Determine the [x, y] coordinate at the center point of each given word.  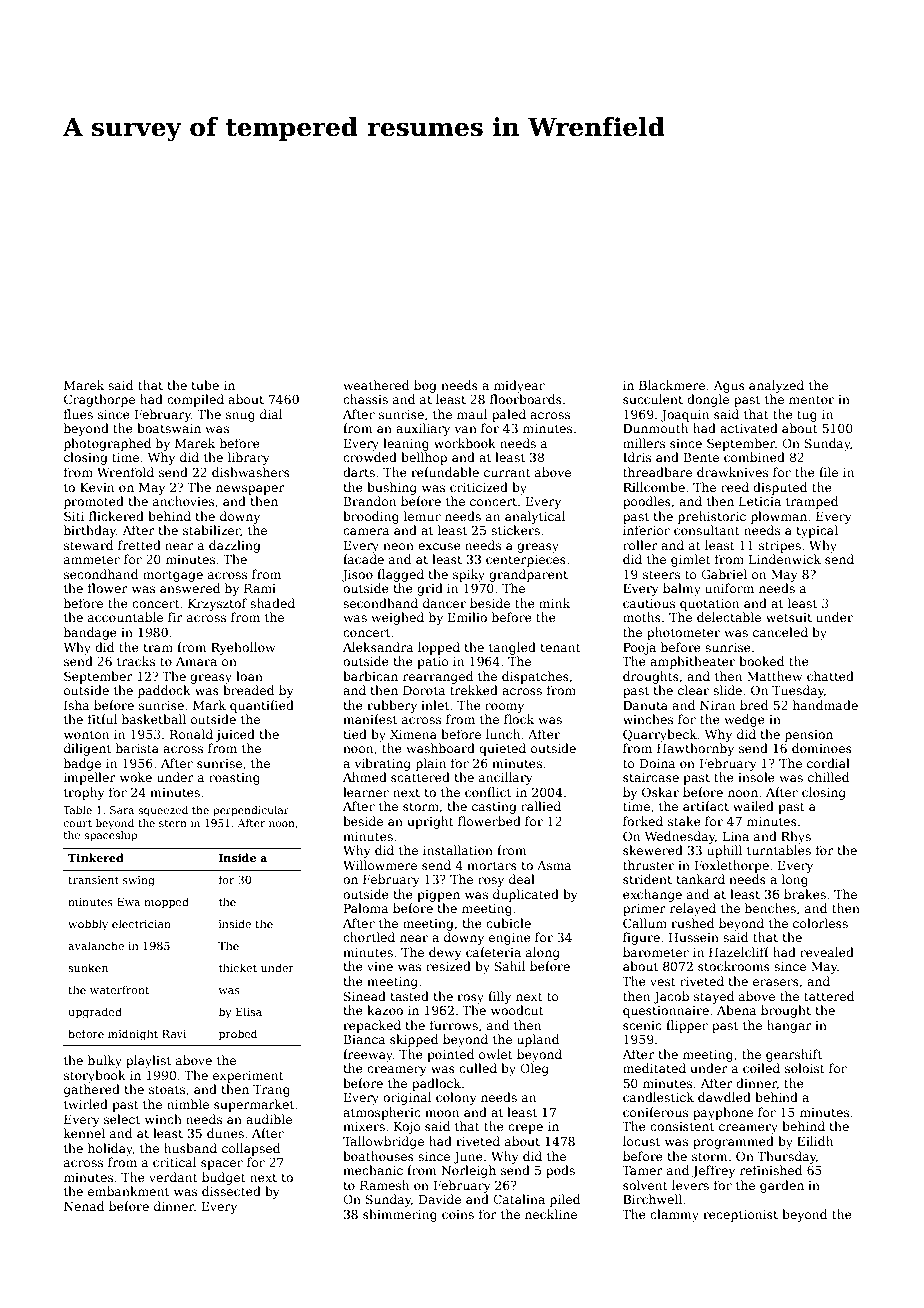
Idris [637, 457]
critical [174, 1162]
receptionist [740, 1216]
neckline [551, 1214]
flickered [116, 516]
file [828, 472]
